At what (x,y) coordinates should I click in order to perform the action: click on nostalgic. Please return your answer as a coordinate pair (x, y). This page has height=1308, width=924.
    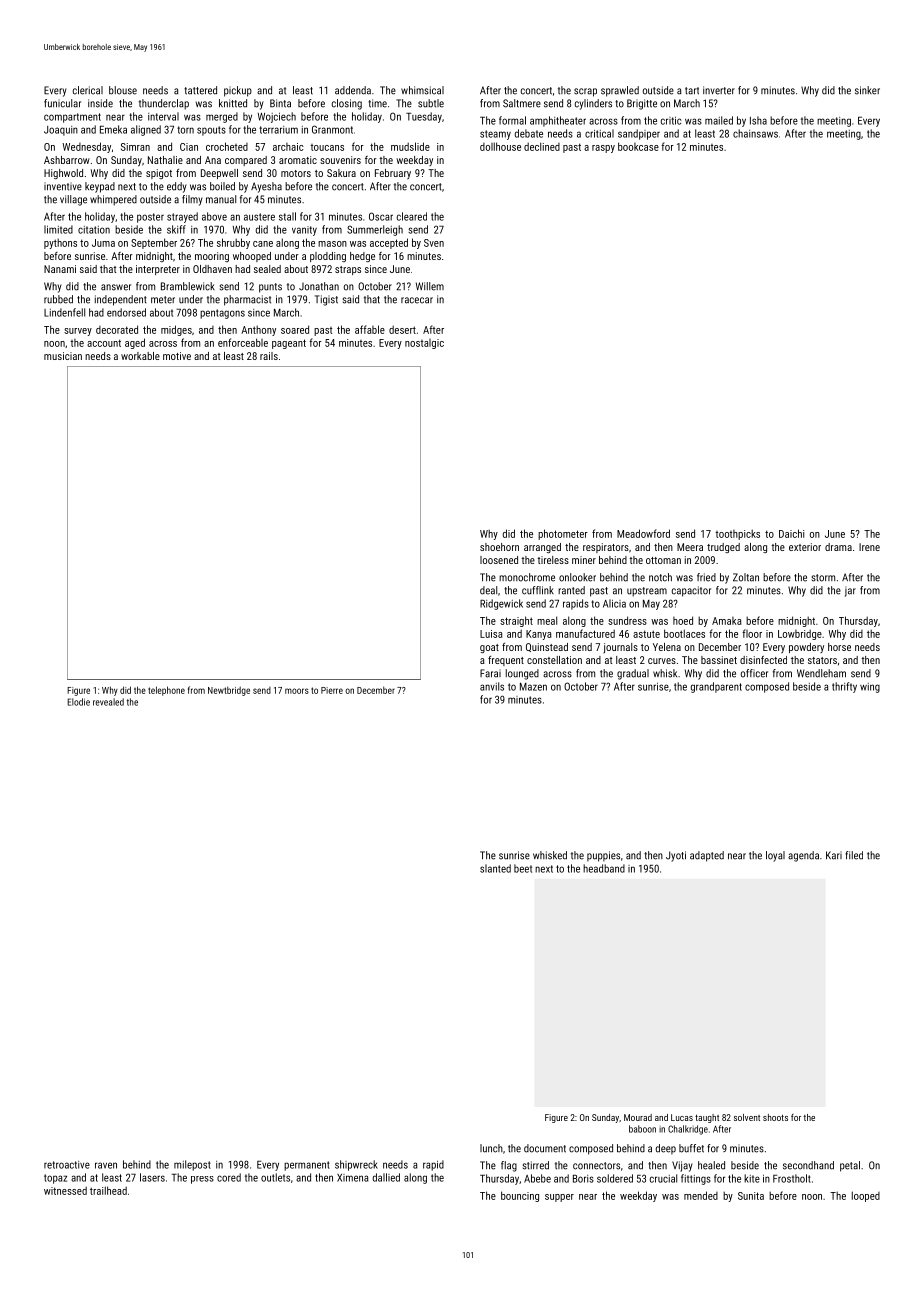
    Looking at the image, I should click on (424, 344).
